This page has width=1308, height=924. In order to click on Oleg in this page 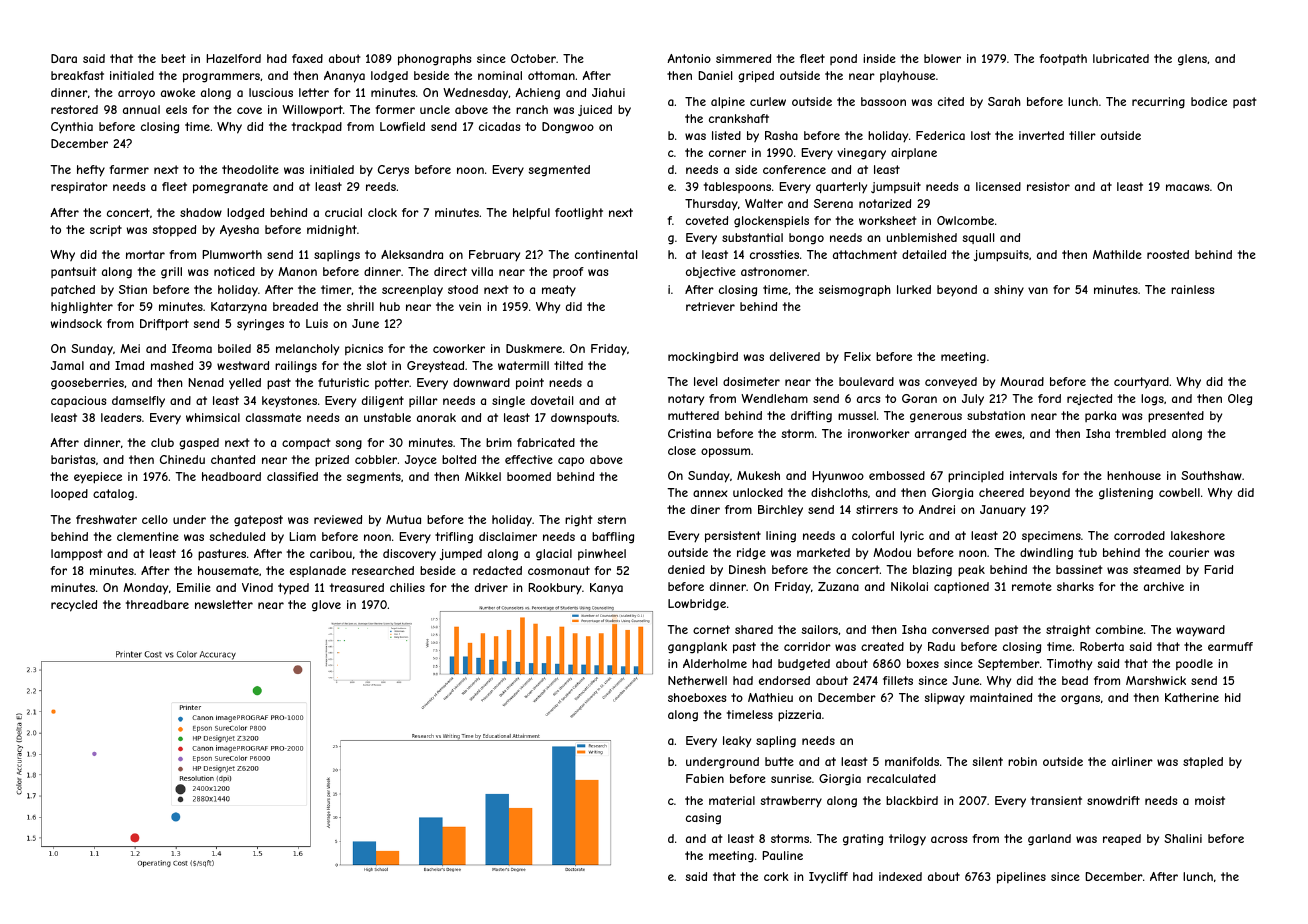, I will do `click(1240, 400)`.
